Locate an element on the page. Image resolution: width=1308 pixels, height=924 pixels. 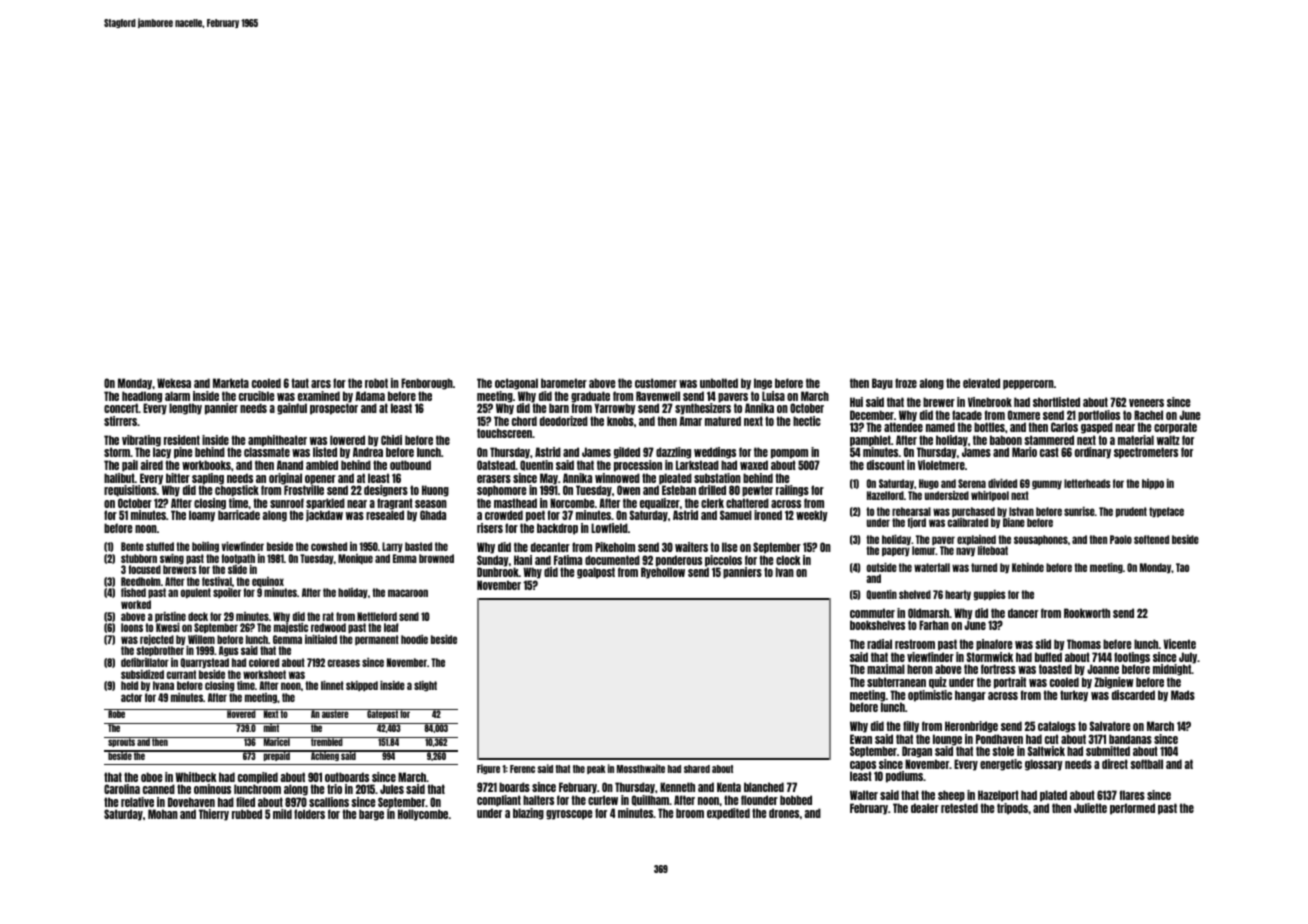
catalogs is located at coordinates (1057, 727).
